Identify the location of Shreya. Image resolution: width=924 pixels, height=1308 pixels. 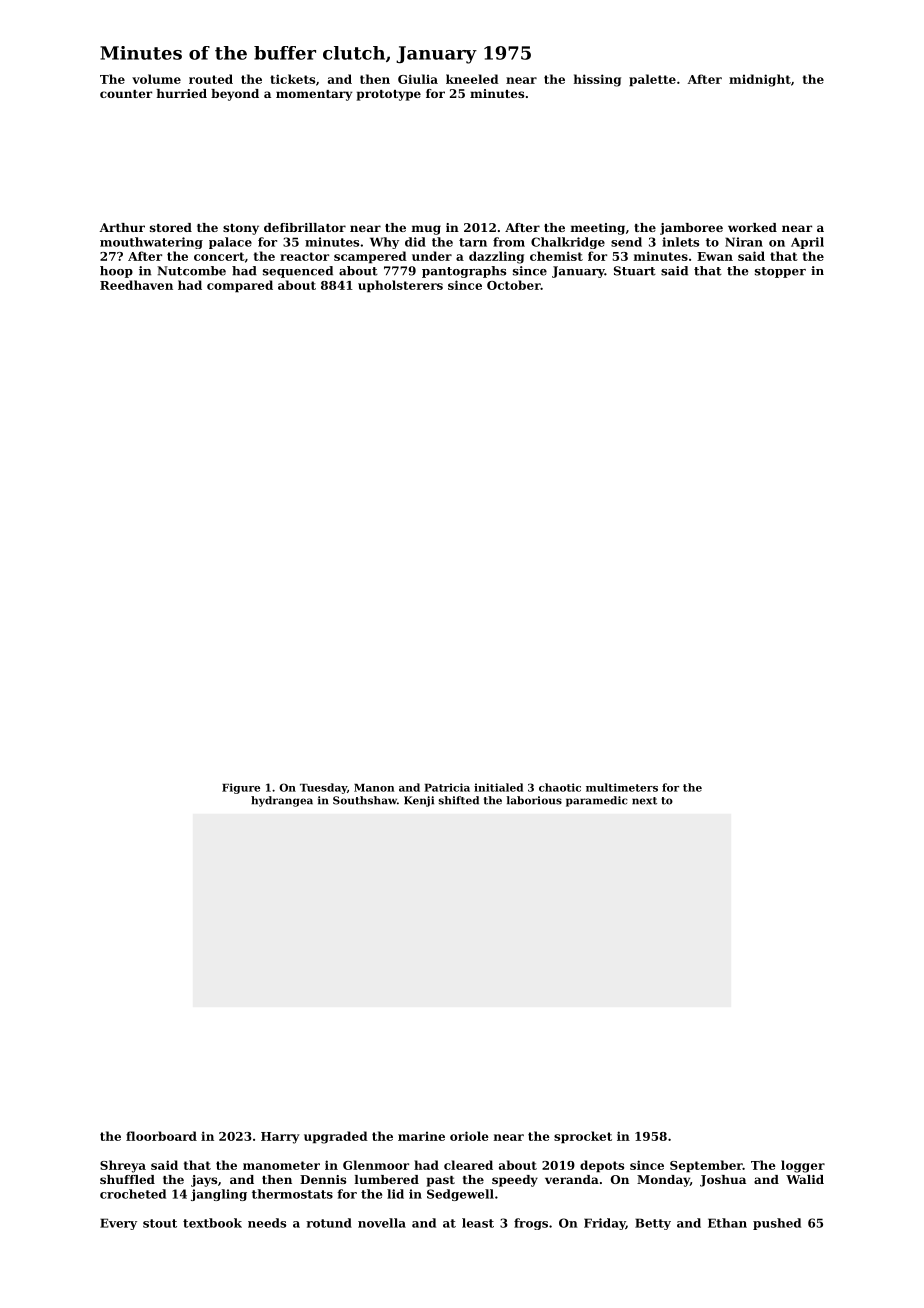
(123, 1166).
